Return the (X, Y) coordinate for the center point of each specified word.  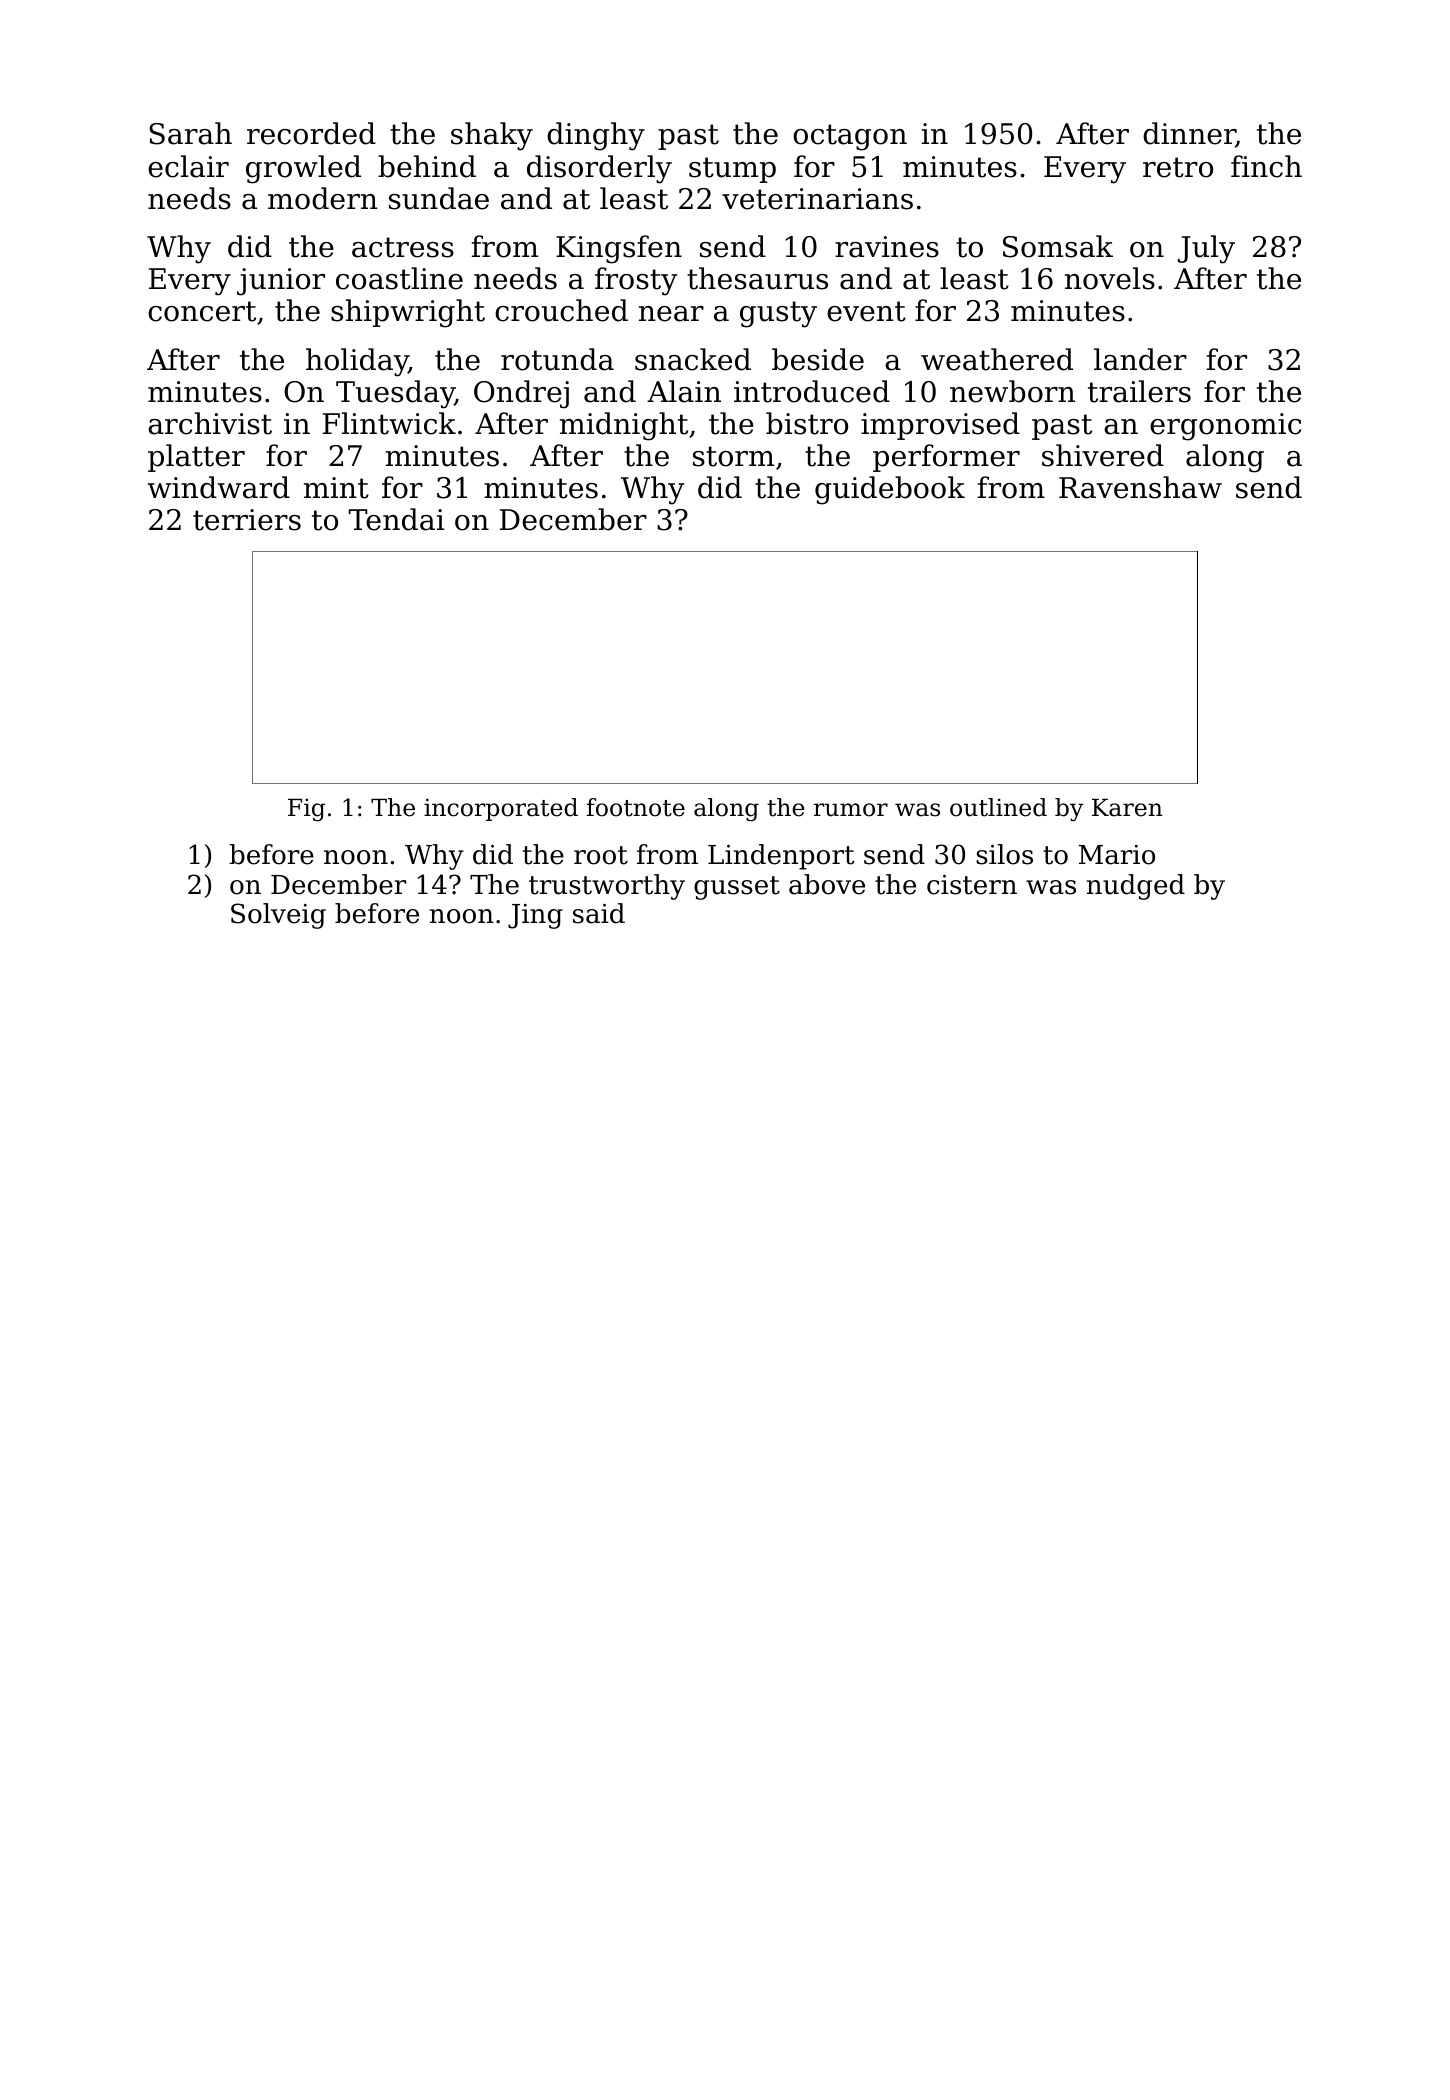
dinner (1189, 135)
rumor (851, 810)
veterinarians (817, 199)
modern (323, 198)
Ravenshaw (1140, 487)
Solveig (278, 916)
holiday (357, 362)
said (599, 913)
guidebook (890, 490)
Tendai (396, 519)
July (1206, 249)
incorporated (501, 809)
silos (1004, 854)
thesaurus (757, 278)
